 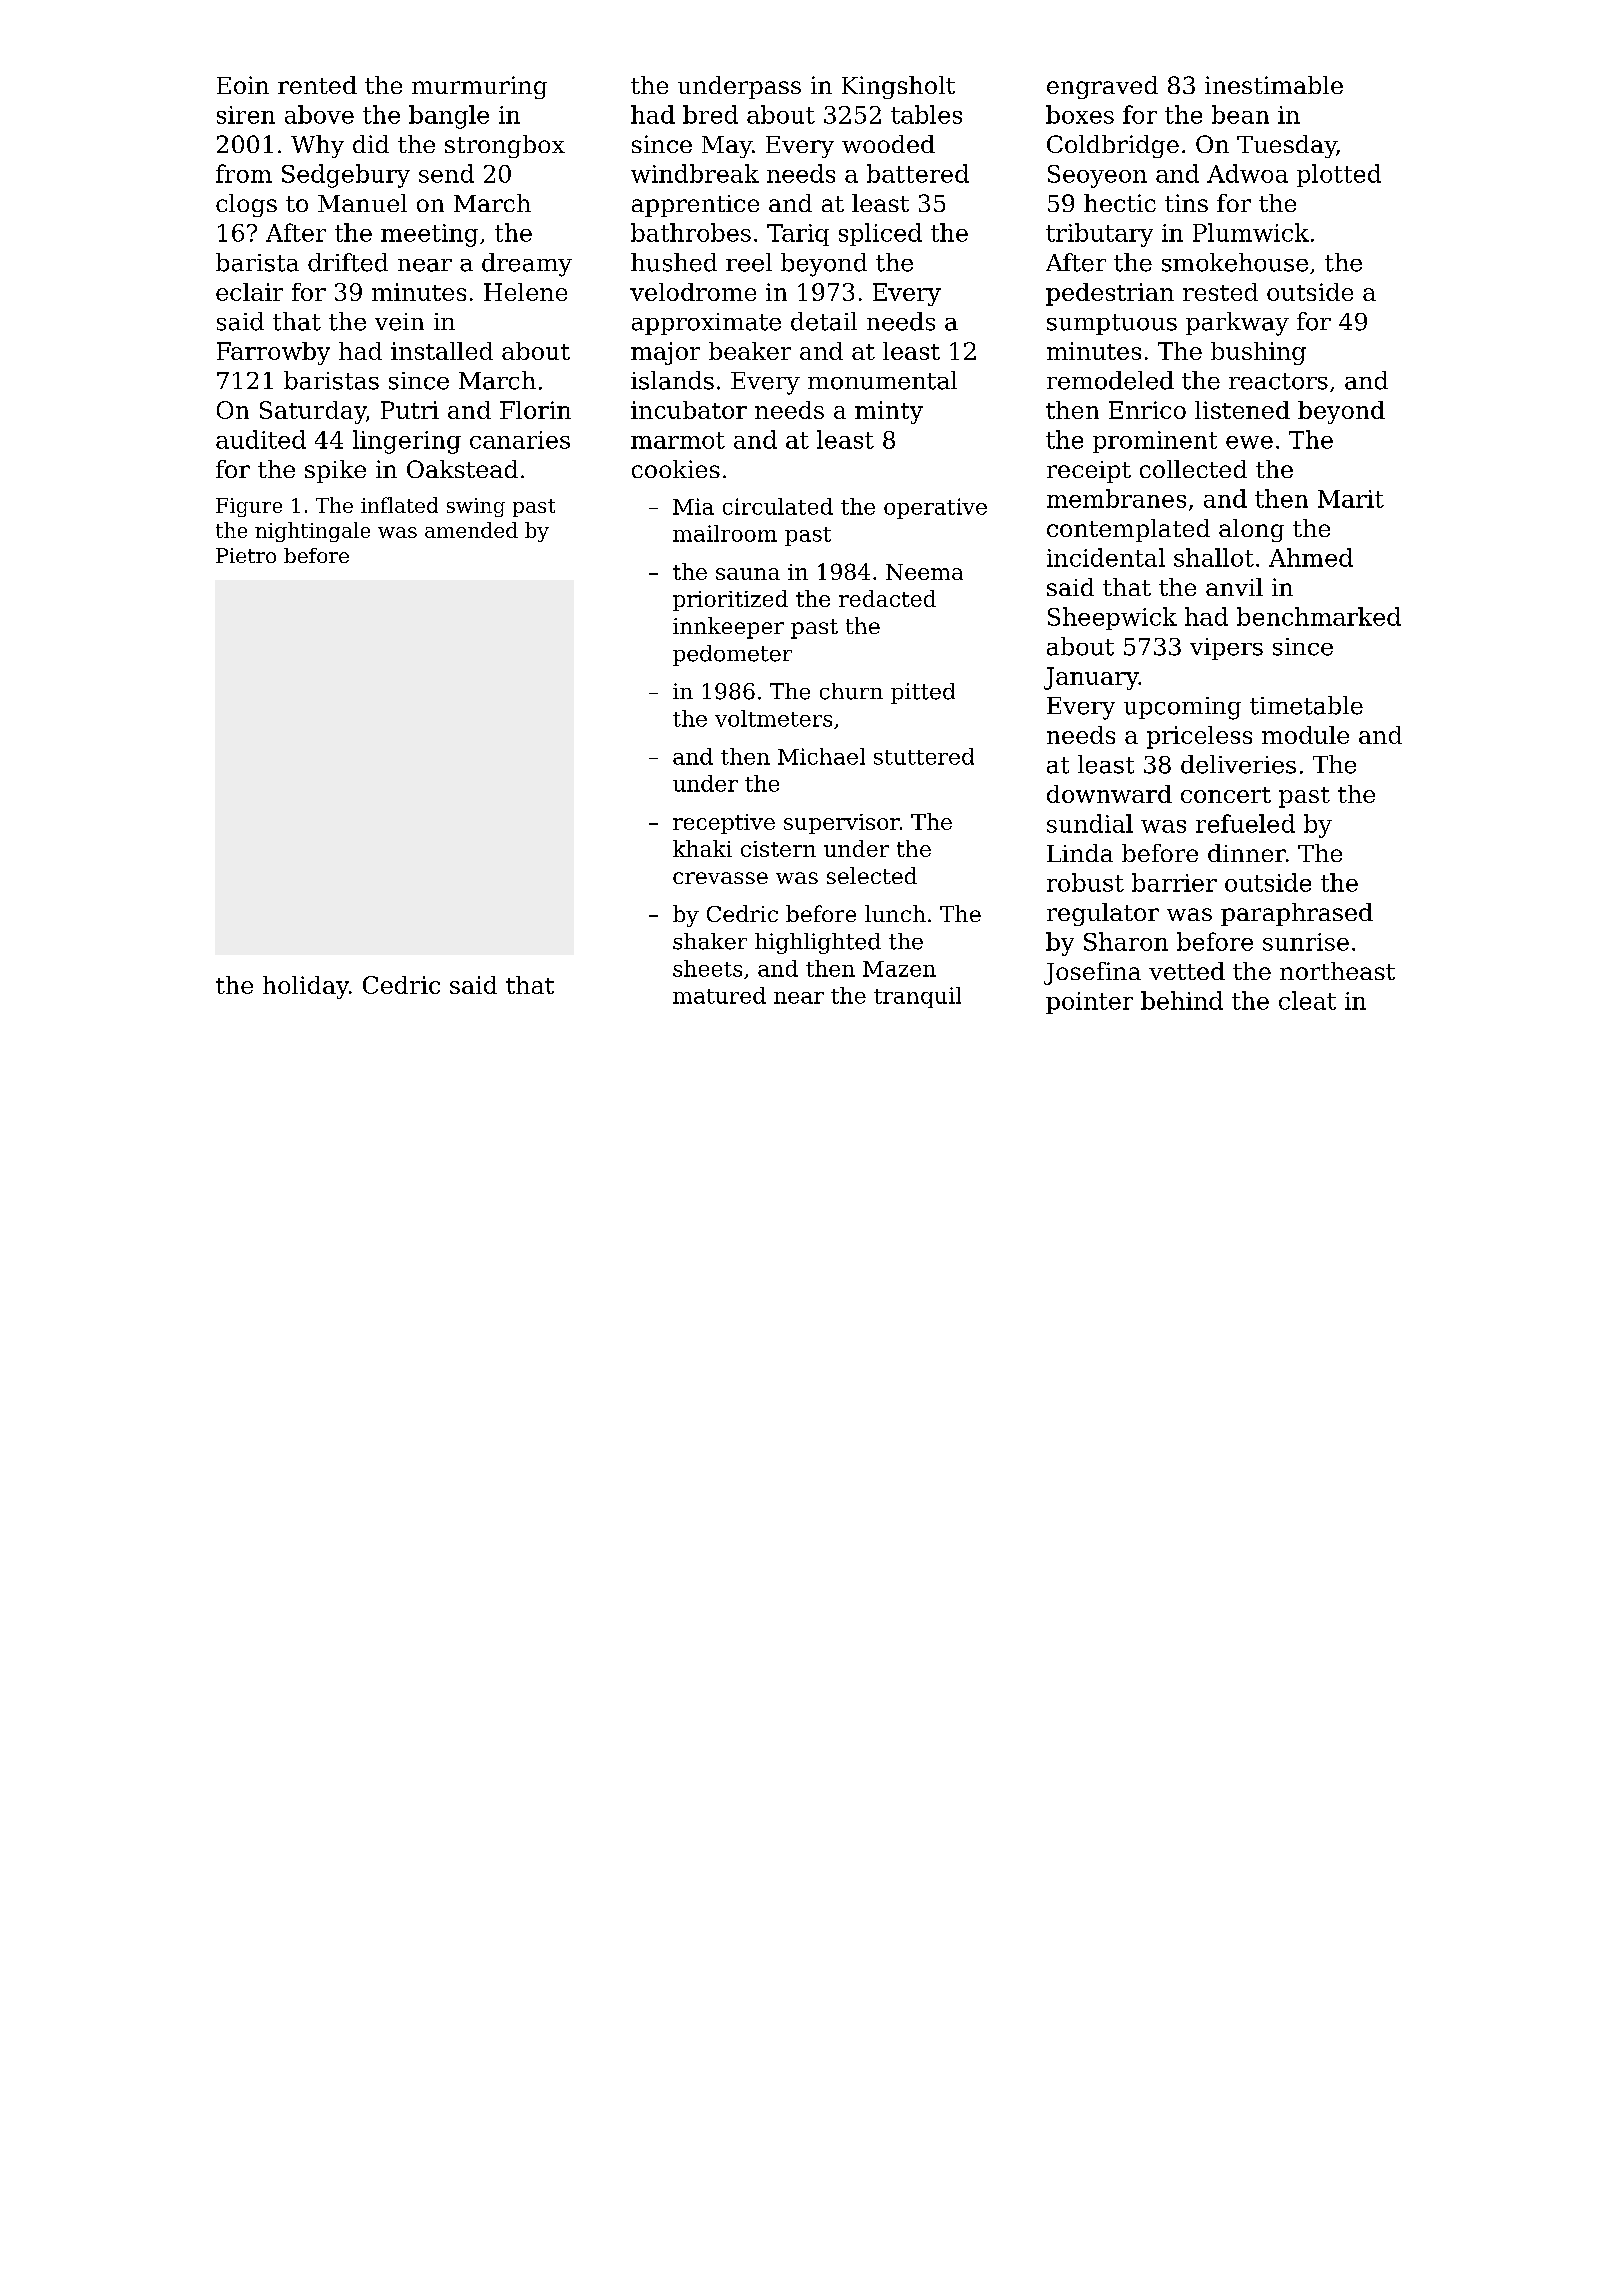 What do you see at coordinates (471, 530) in the screenshot?
I see `amended` at bounding box center [471, 530].
